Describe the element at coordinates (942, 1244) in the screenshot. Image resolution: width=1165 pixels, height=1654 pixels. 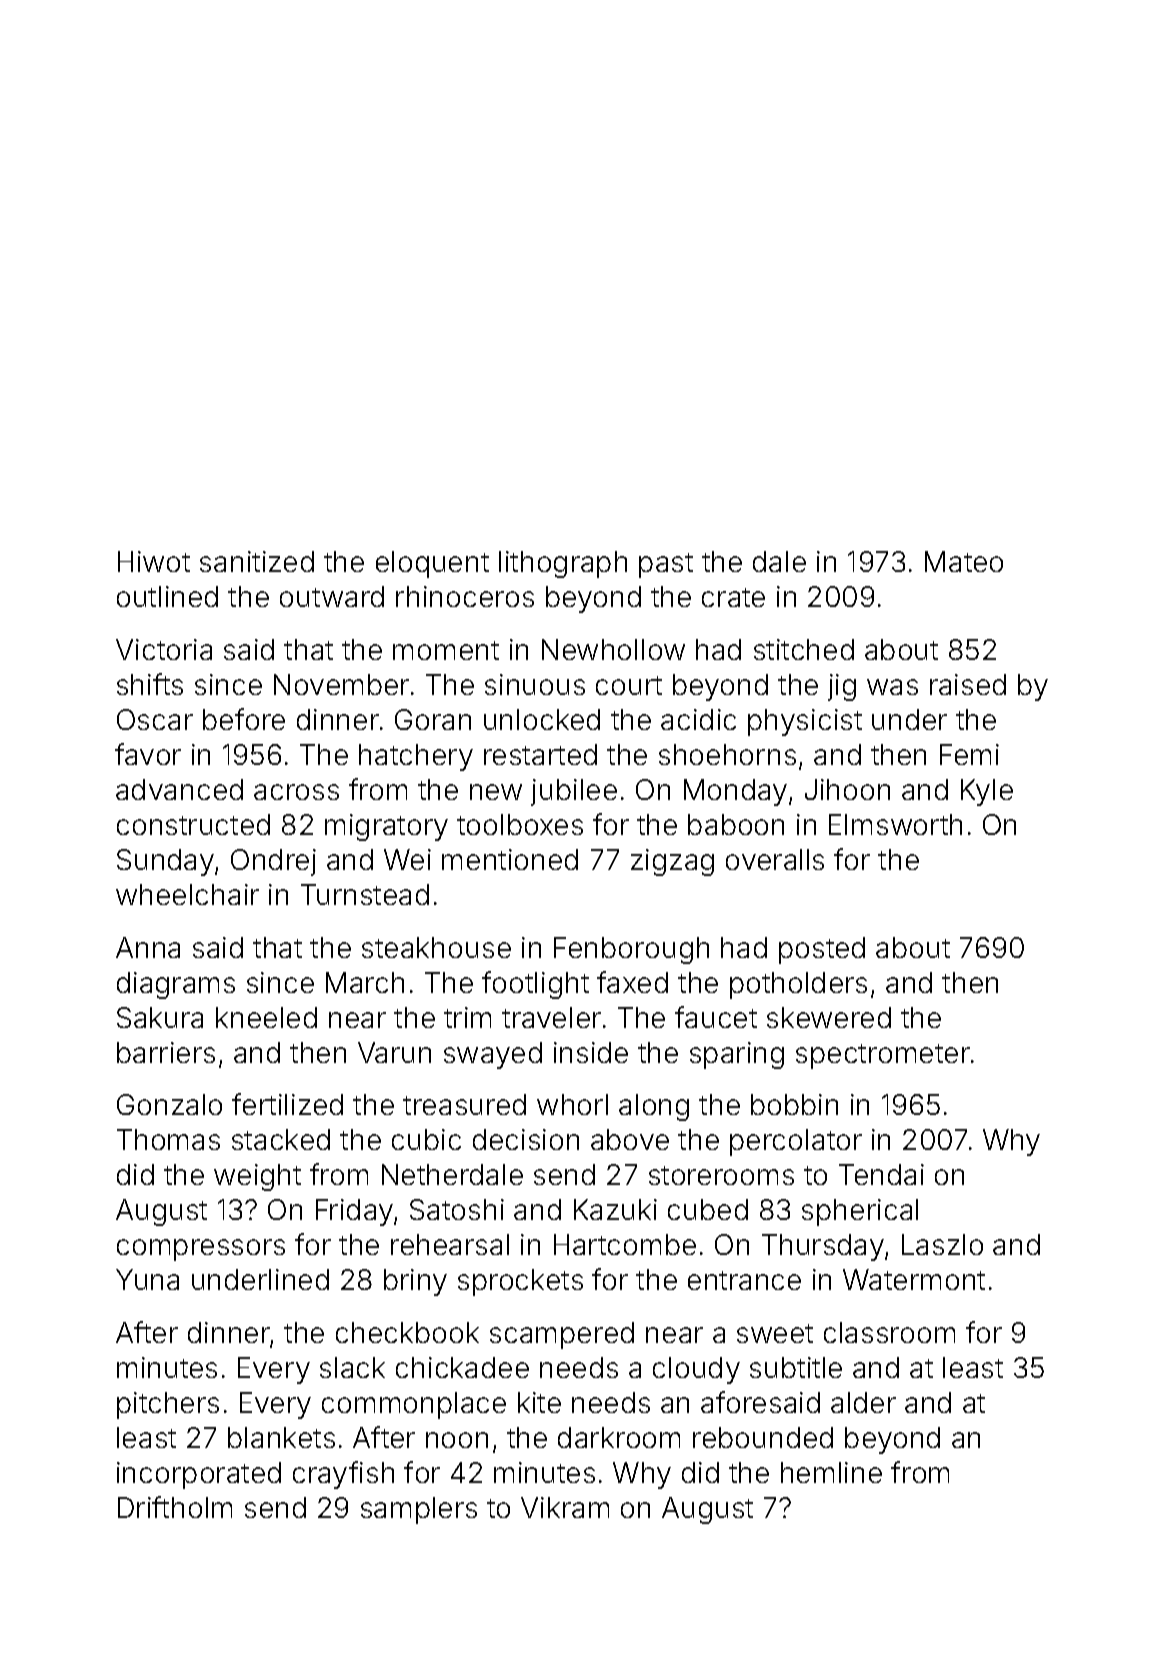
I see `Laszlo` at that location.
